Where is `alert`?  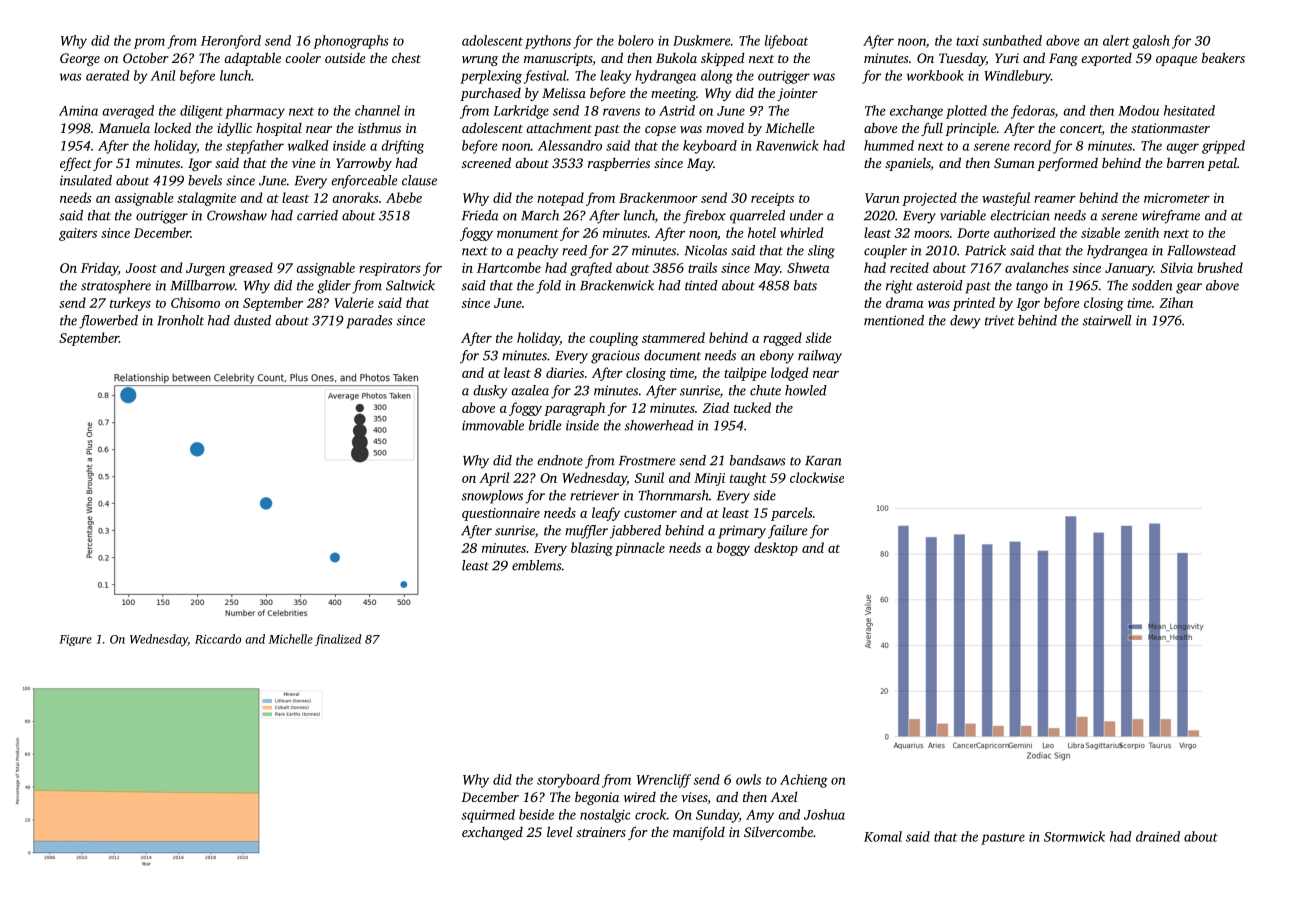 alert is located at coordinates (1116, 40).
